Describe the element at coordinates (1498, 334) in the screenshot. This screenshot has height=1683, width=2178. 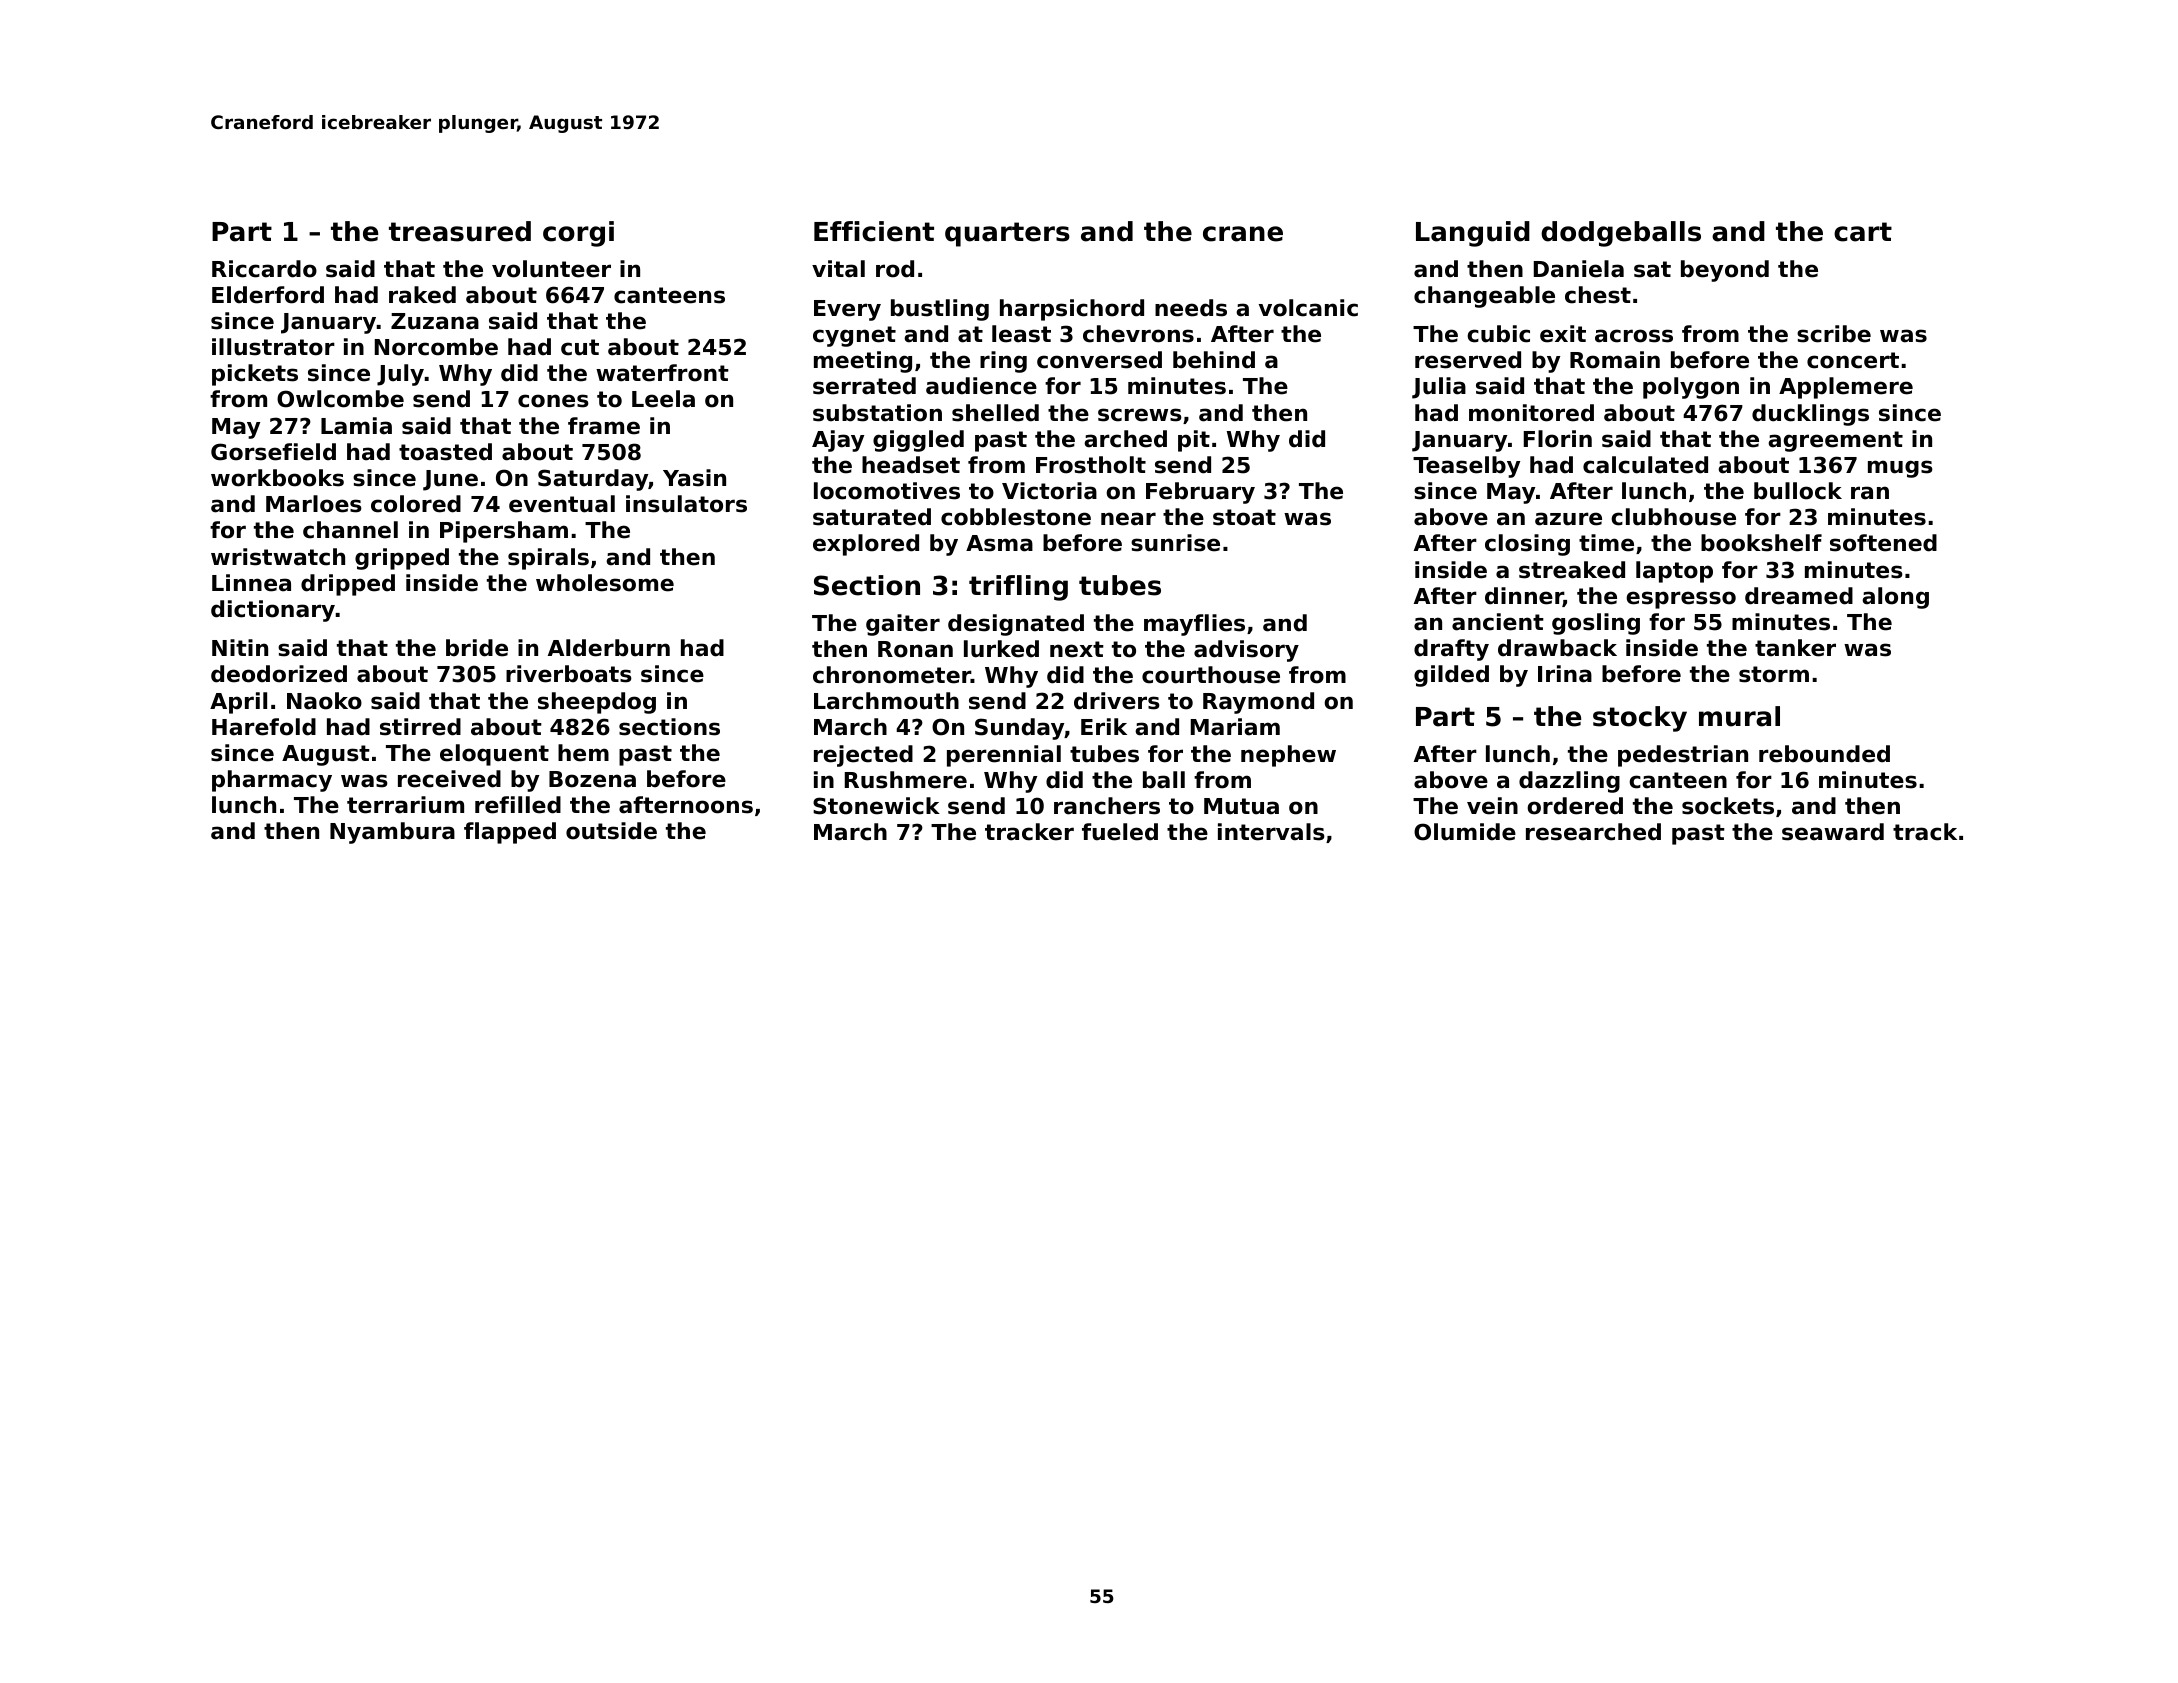
I see `cubic` at that location.
